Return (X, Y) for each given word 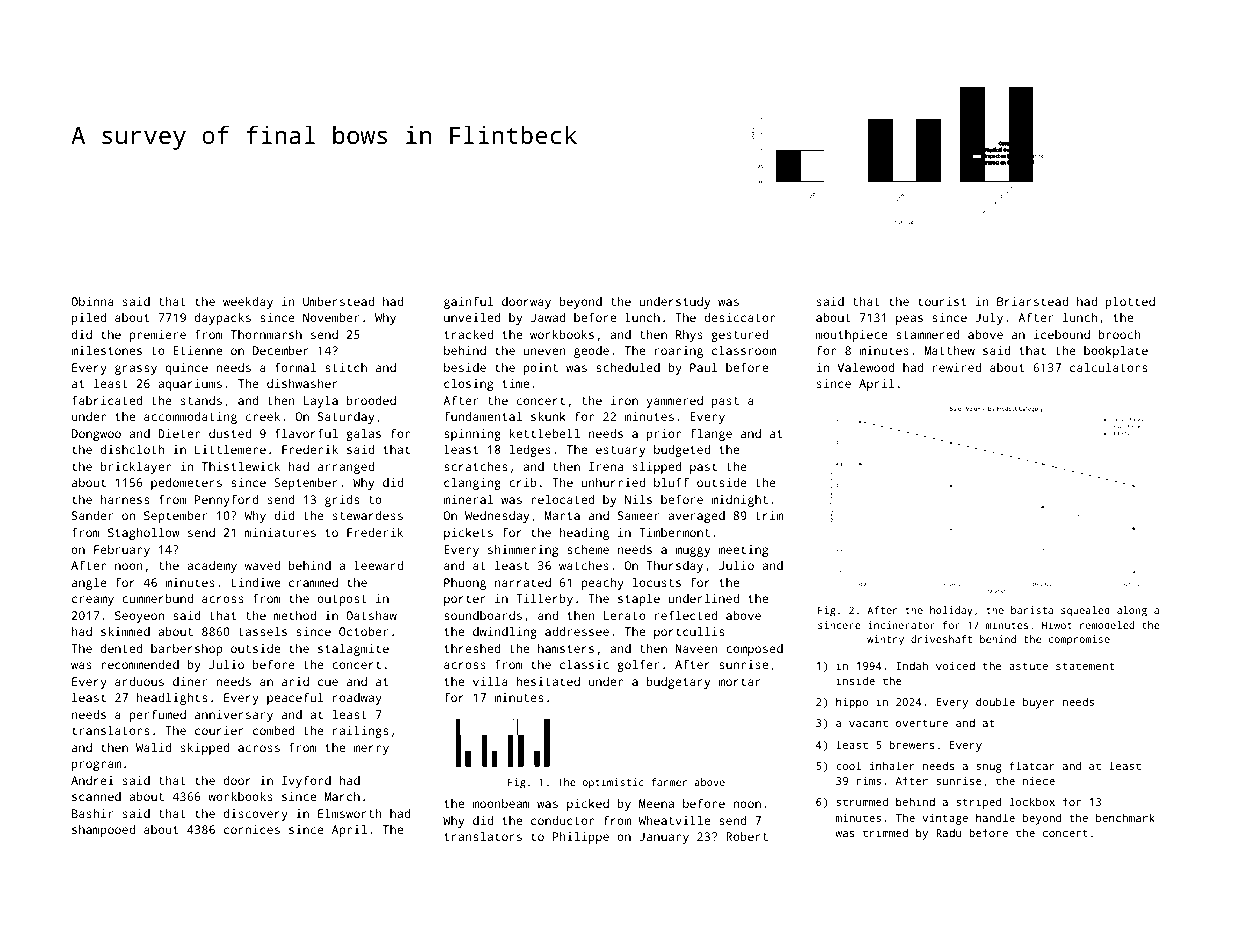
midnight (739, 501)
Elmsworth (350, 813)
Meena (656, 803)
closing (468, 385)
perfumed (157, 716)
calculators (1108, 367)
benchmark (1125, 817)
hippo (852, 703)
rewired (957, 367)
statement (1085, 666)
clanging (472, 484)
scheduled (628, 367)
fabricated (107, 400)
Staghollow (144, 534)
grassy (136, 370)
